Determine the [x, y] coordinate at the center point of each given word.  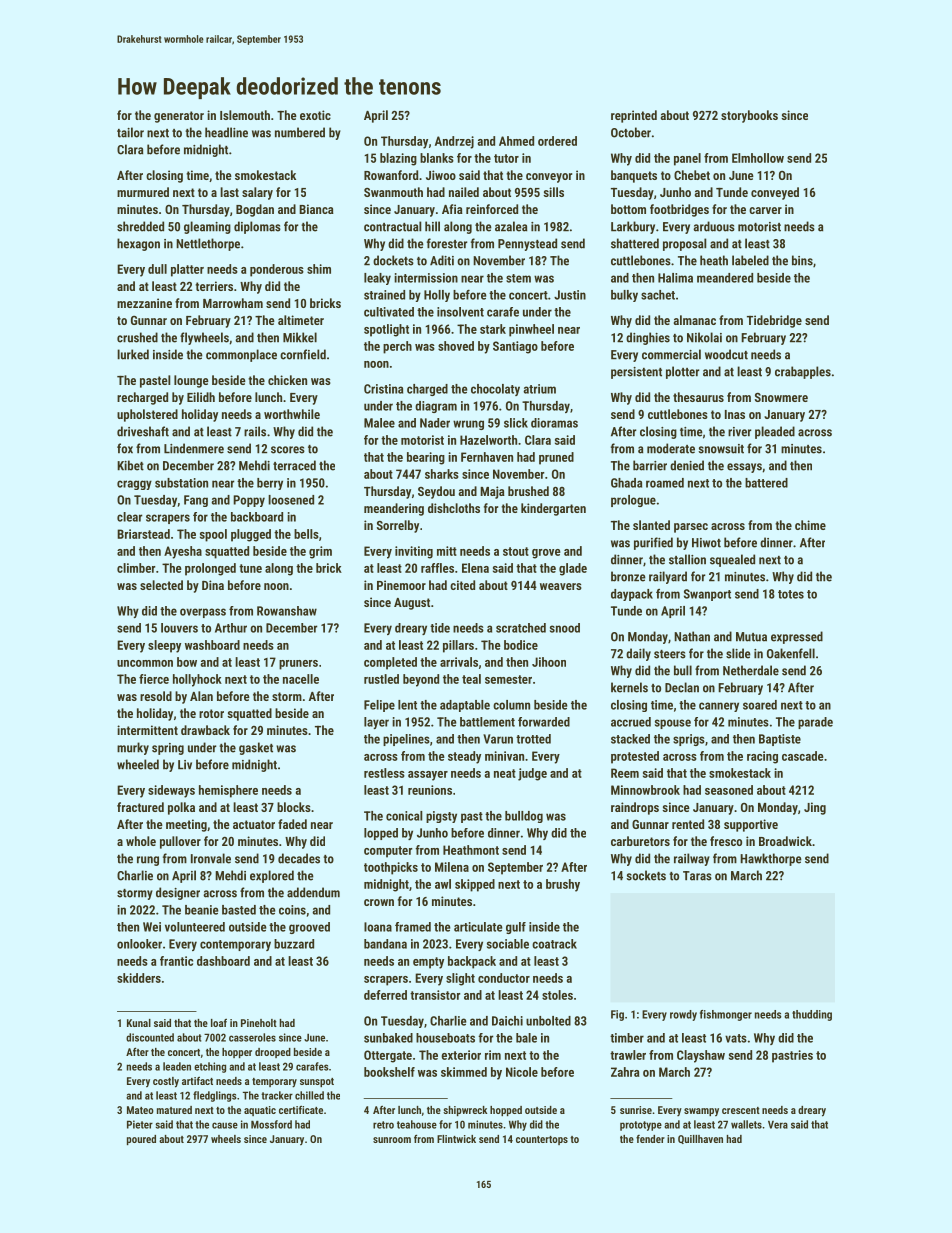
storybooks [749, 116]
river [739, 432]
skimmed [464, 1072]
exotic [315, 115]
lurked [133, 354]
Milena [452, 867]
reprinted [634, 116]
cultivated [389, 312]
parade [815, 723]
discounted [150, 1037]
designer [178, 893]
